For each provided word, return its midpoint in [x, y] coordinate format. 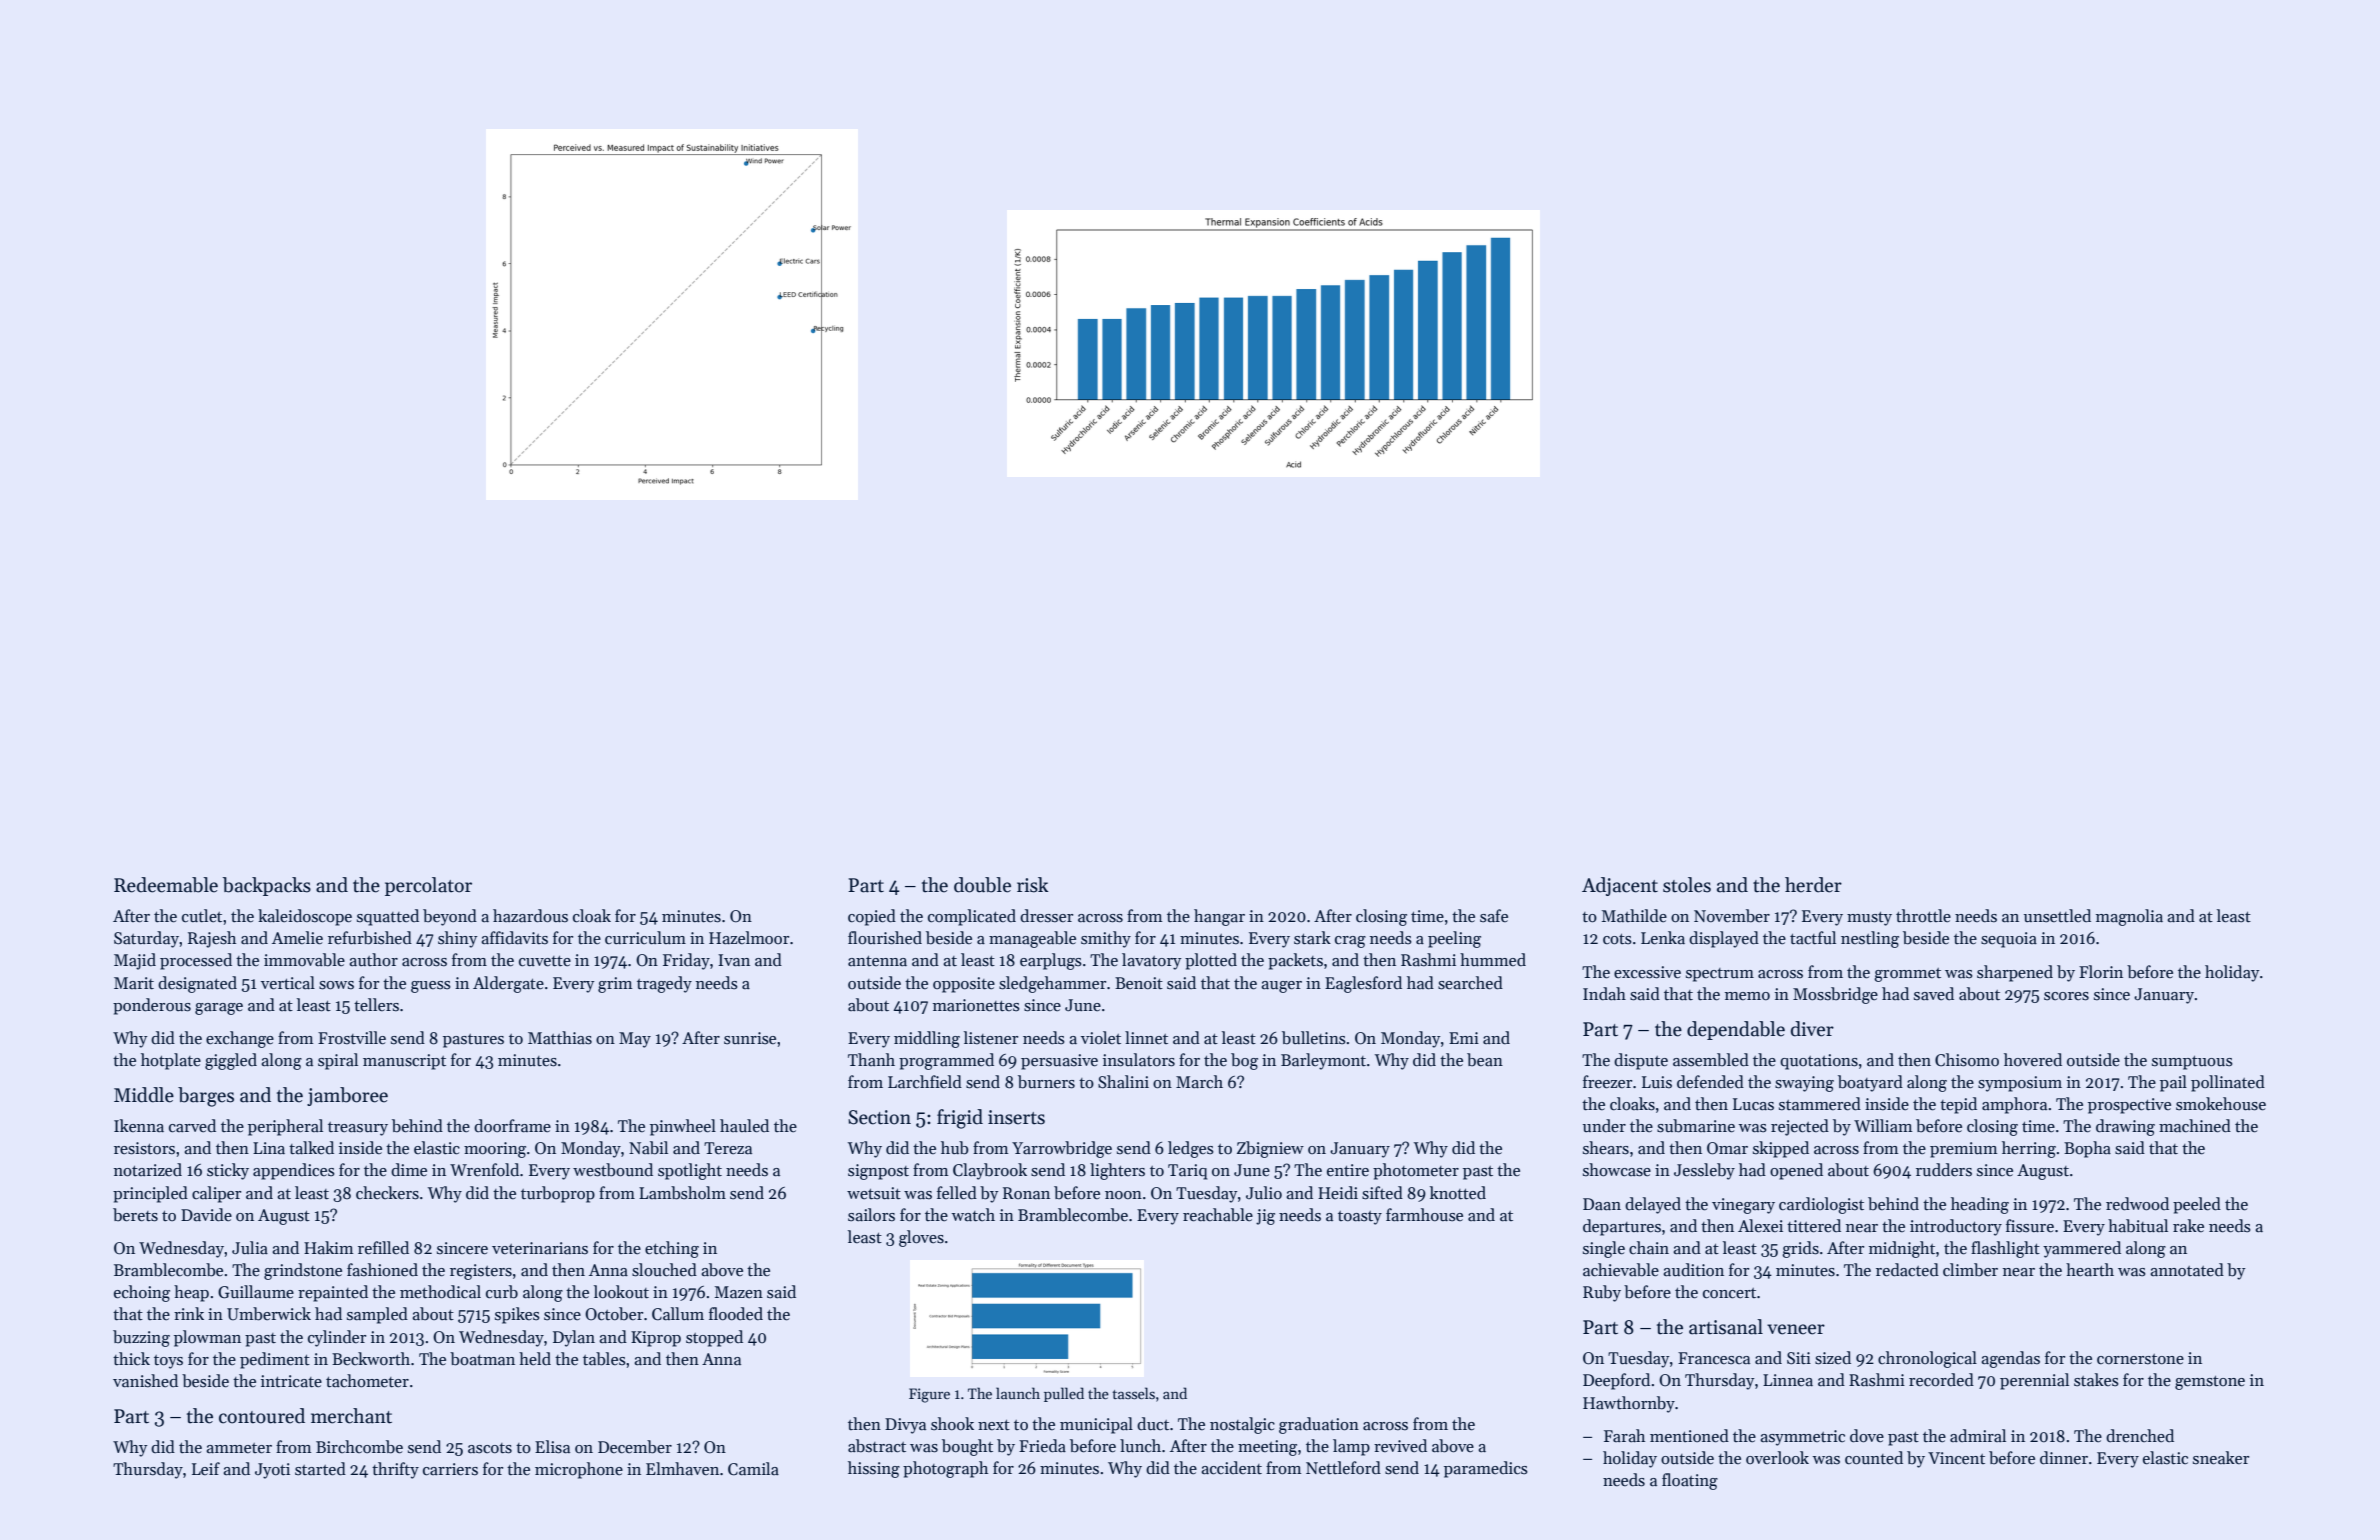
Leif [206, 1468]
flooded [736, 1314]
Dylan [574, 1338]
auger [1281, 987]
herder [1813, 885]
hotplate [171, 1061]
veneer [1796, 1329]
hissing [874, 1469]
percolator [428, 886]
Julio [1264, 1192]
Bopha [2087, 1149]
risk [1033, 885]
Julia [250, 1248]
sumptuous [2192, 1063]
